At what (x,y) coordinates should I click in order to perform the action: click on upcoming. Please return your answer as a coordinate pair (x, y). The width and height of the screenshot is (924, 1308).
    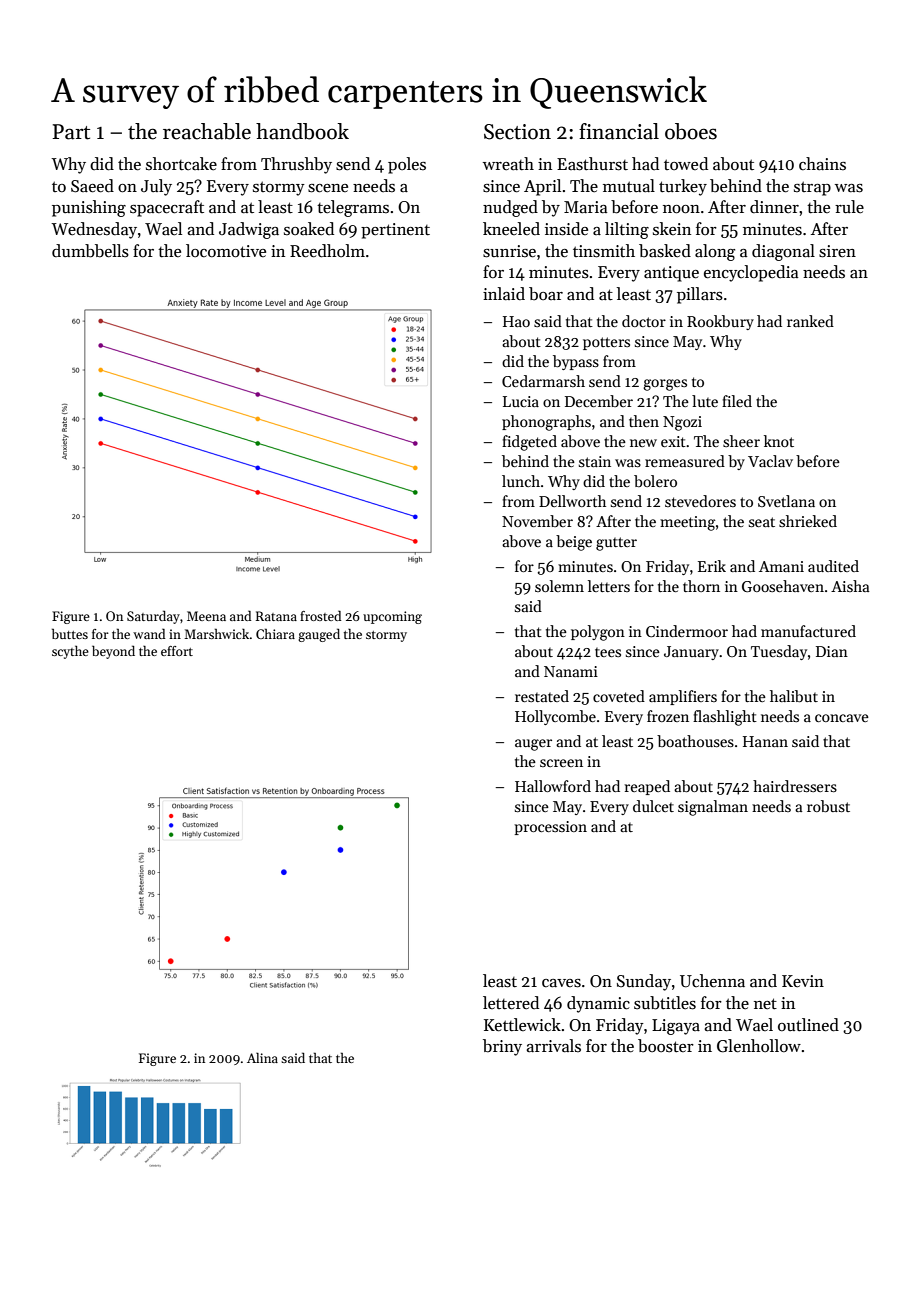
    Looking at the image, I should click on (392, 617).
